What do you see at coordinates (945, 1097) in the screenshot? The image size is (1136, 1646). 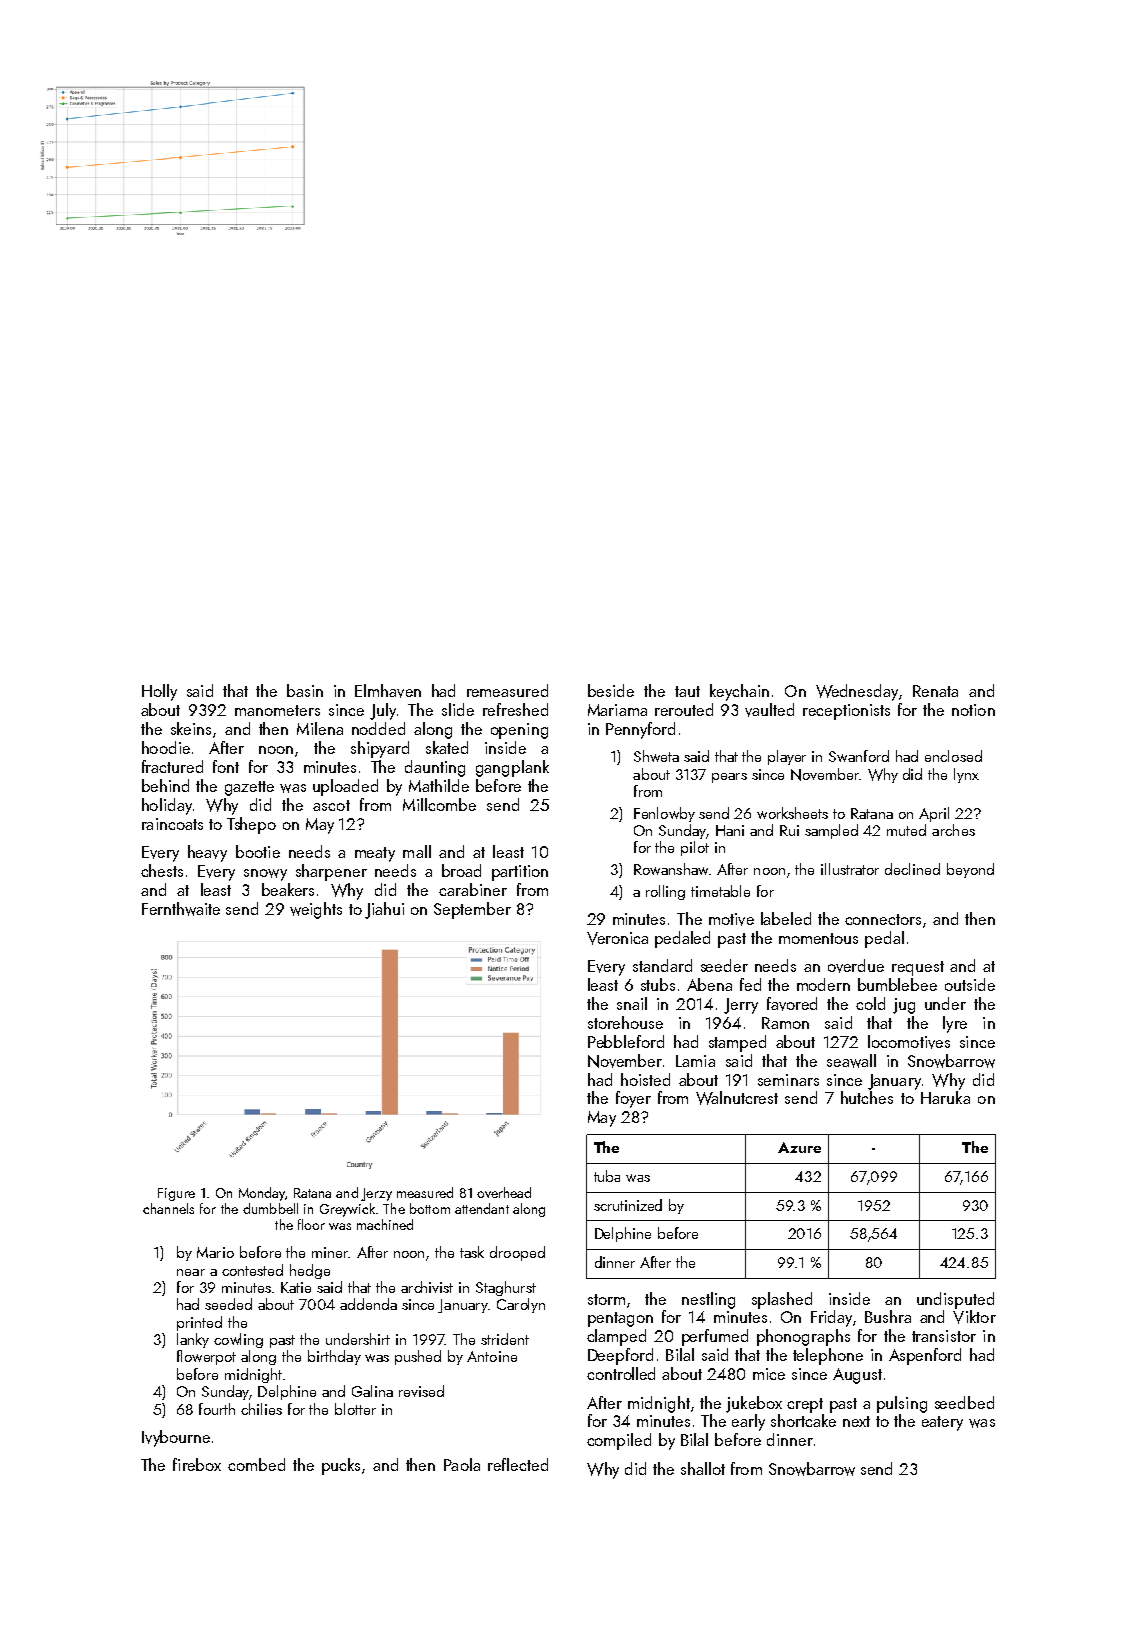 I see `Haruka` at bounding box center [945, 1097].
